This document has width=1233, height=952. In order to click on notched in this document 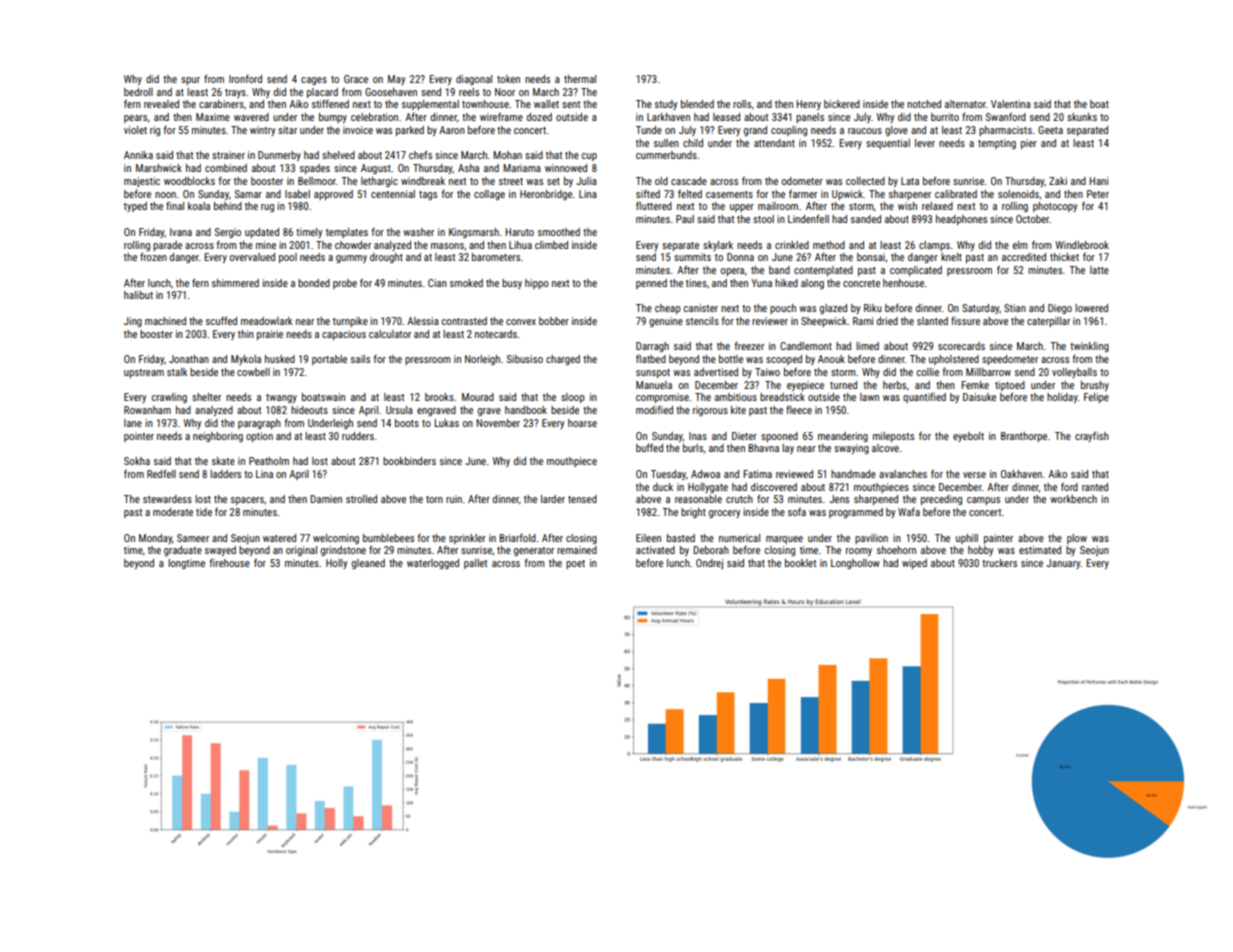, I will do `click(924, 104)`.
